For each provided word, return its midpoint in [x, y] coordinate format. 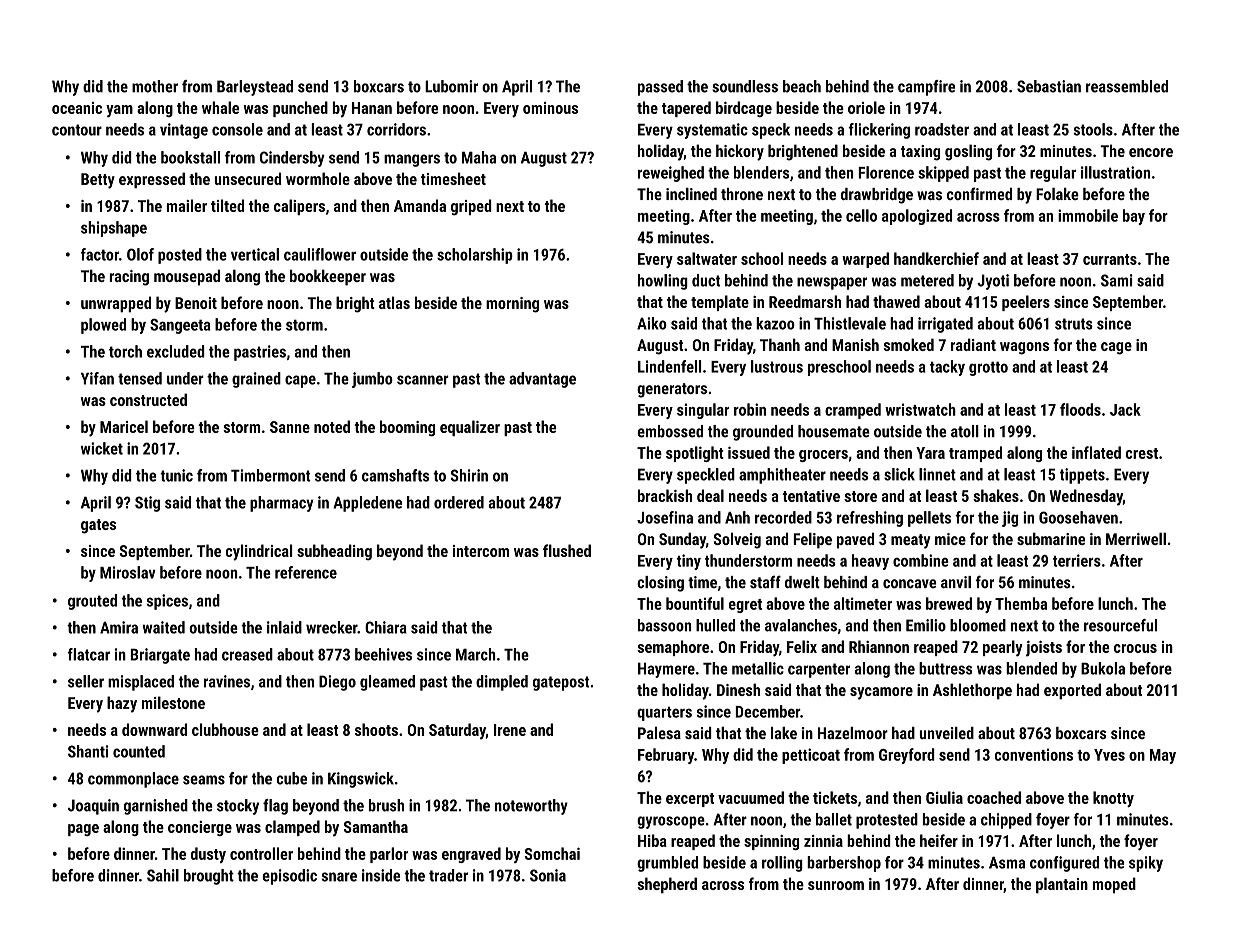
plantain [1062, 885]
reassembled [1127, 86]
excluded [176, 351]
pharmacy [281, 504]
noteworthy [531, 807]
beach [802, 86]
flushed [567, 550]
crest [1142, 453]
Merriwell [1136, 538]
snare [339, 877]
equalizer [470, 428]
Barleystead [255, 88]
